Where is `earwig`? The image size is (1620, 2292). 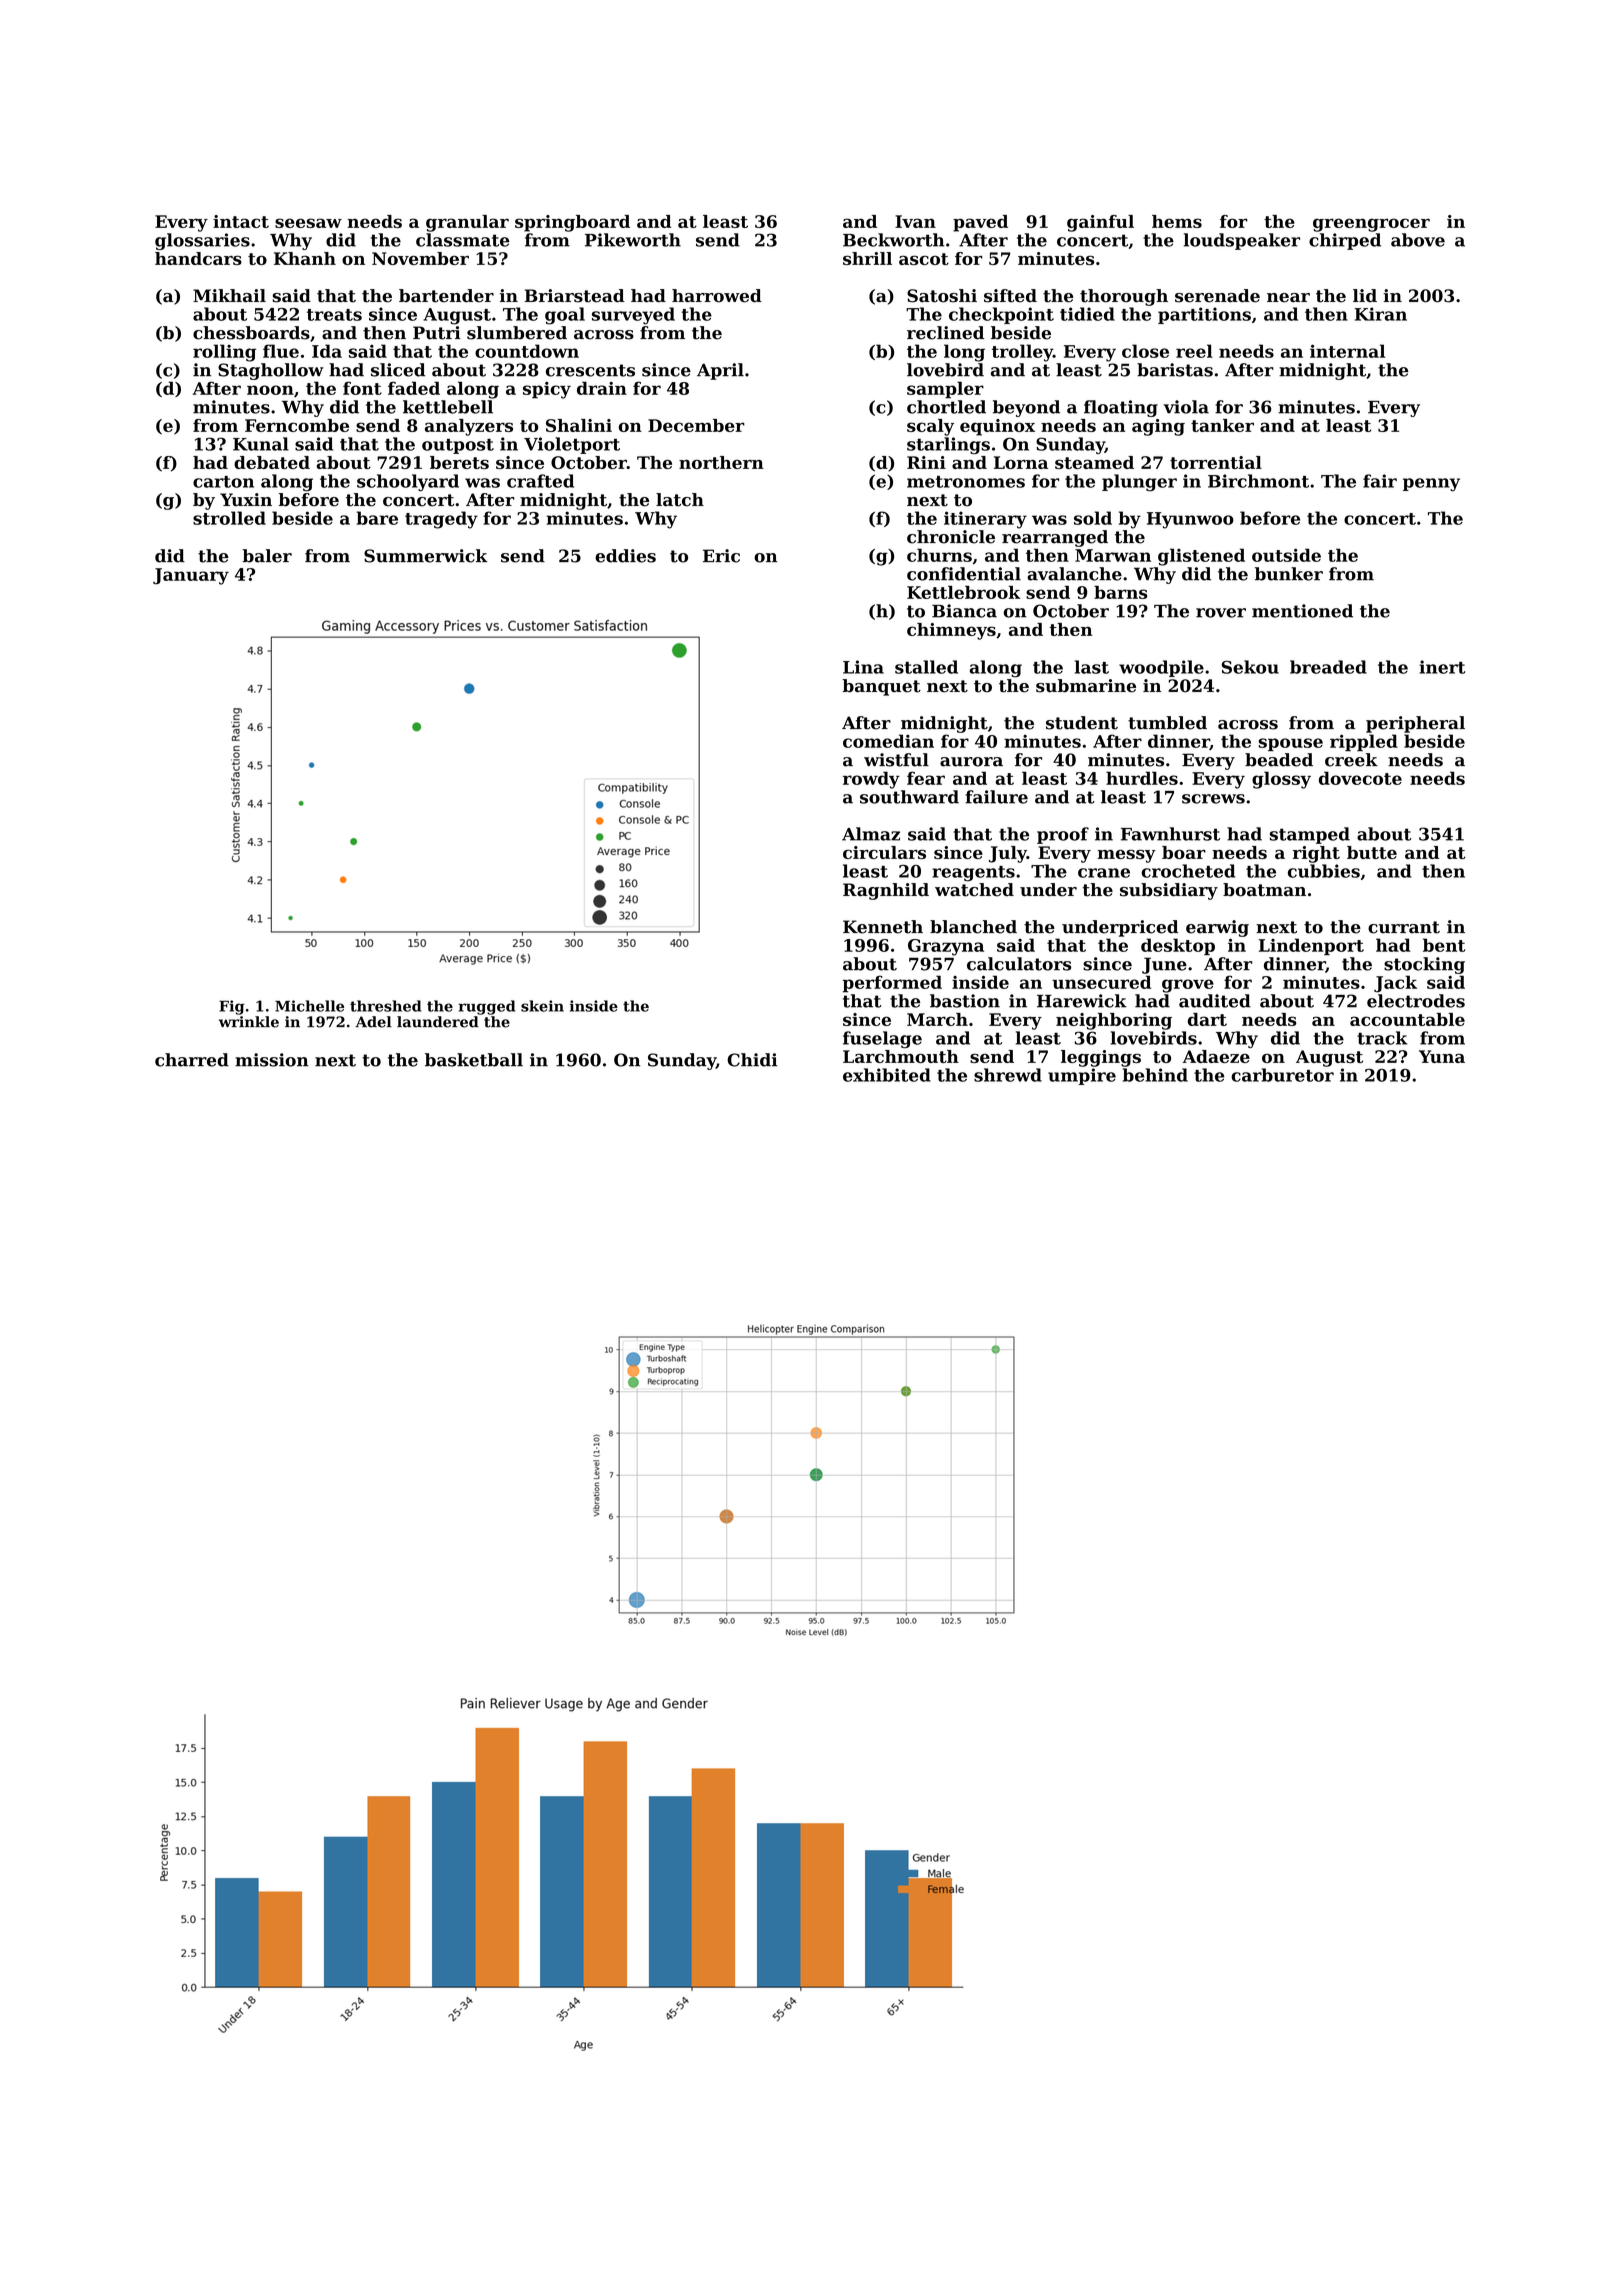
earwig is located at coordinates (1217, 928).
